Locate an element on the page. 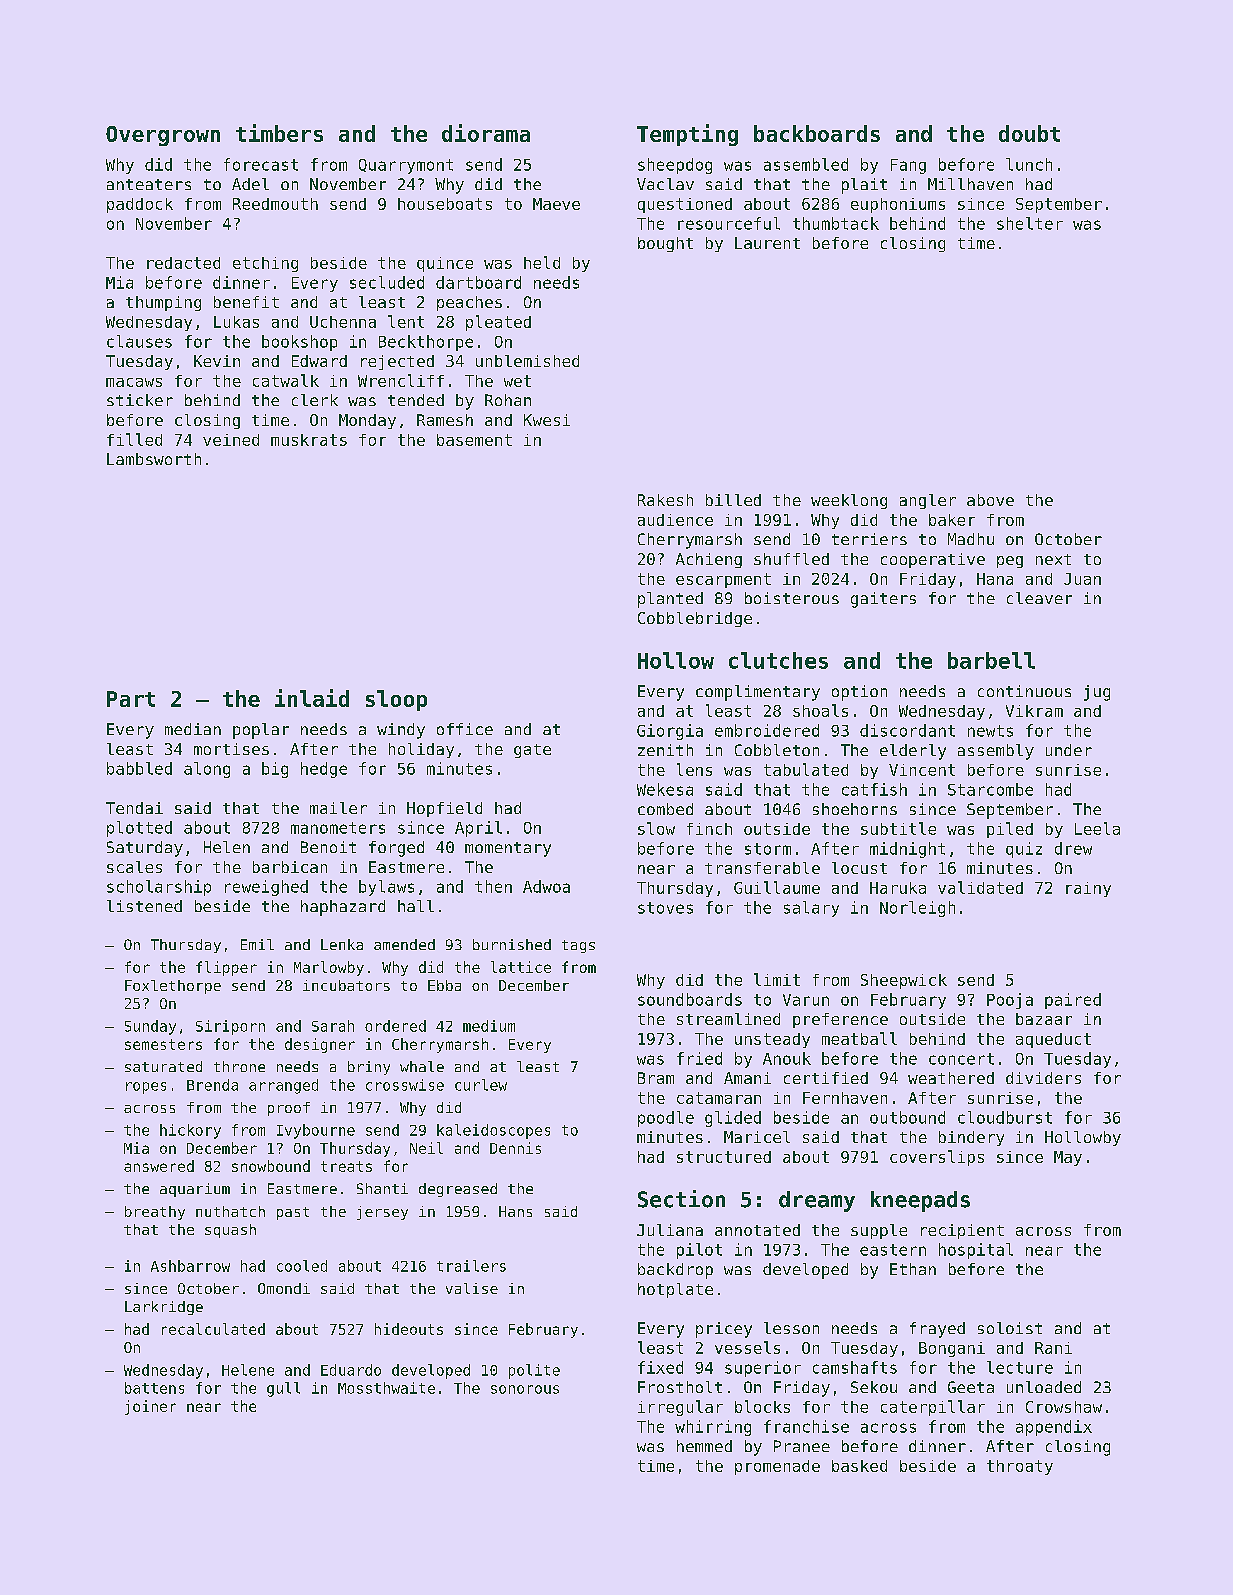  trailers is located at coordinates (471, 1266).
